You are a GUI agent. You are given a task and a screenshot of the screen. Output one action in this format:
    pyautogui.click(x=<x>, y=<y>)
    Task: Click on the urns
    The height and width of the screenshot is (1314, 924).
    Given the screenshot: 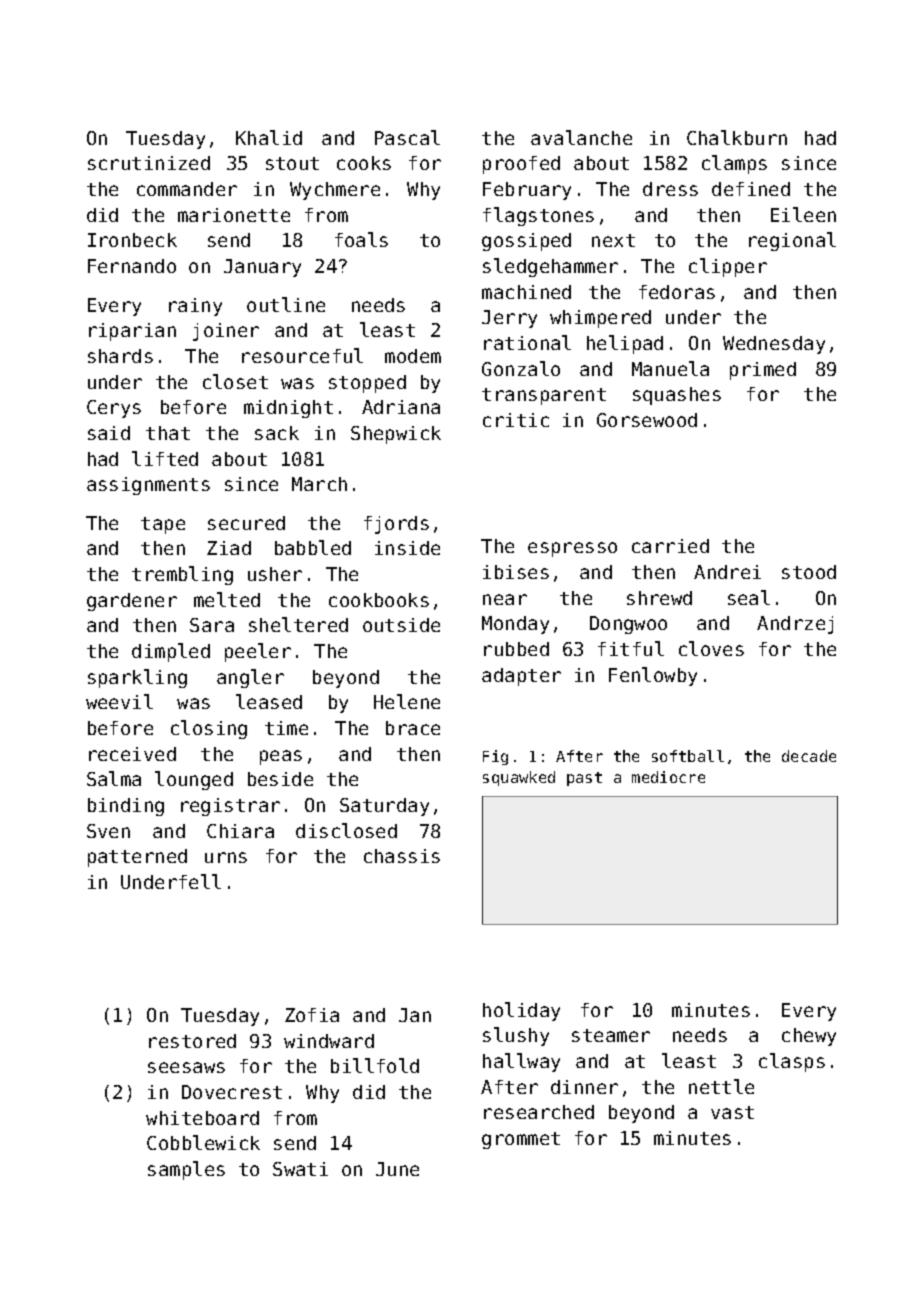 What is the action you would take?
    pyautogui.click(x=226, y=857)
